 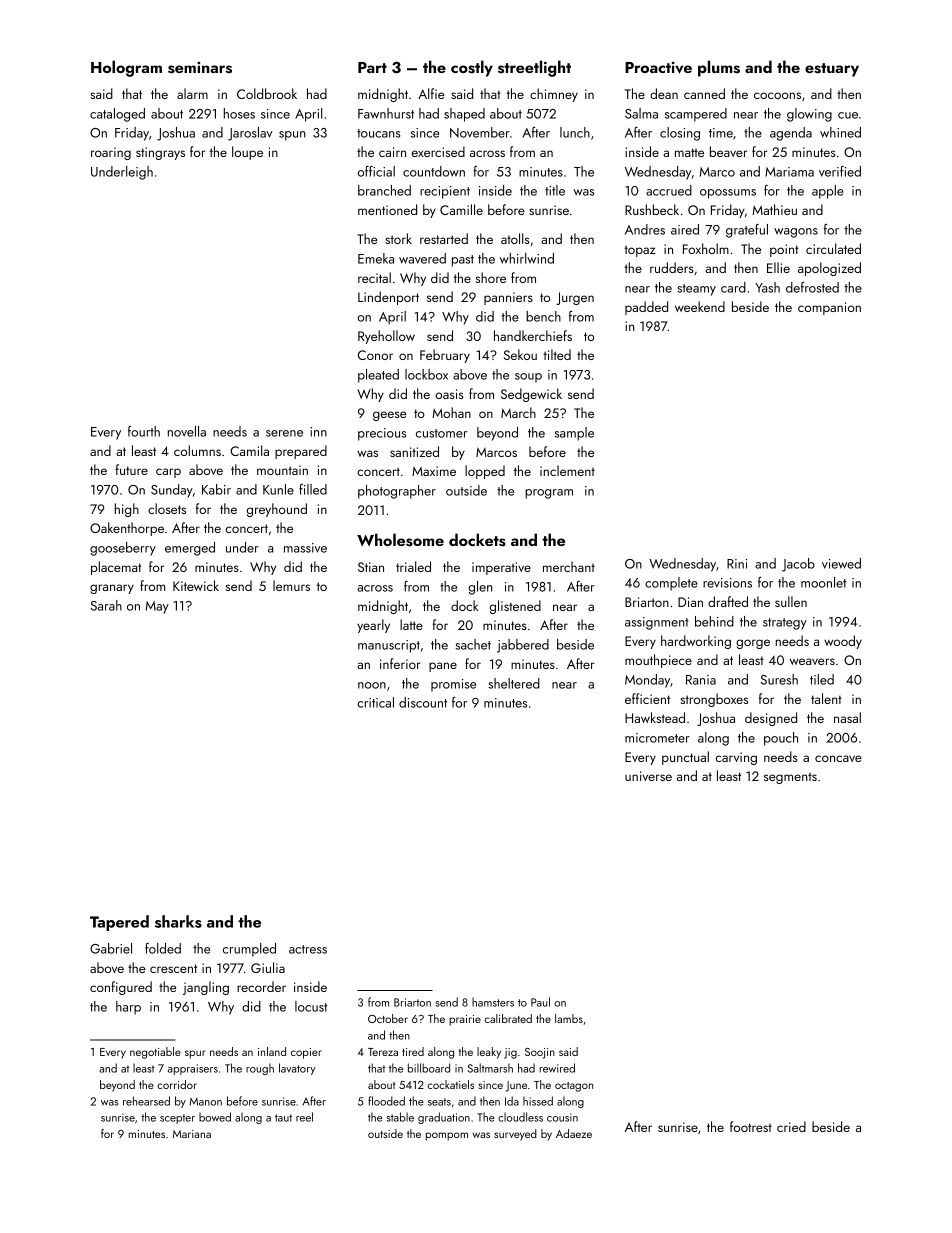 I want to click on sharks, so click(x=178, y=921).
